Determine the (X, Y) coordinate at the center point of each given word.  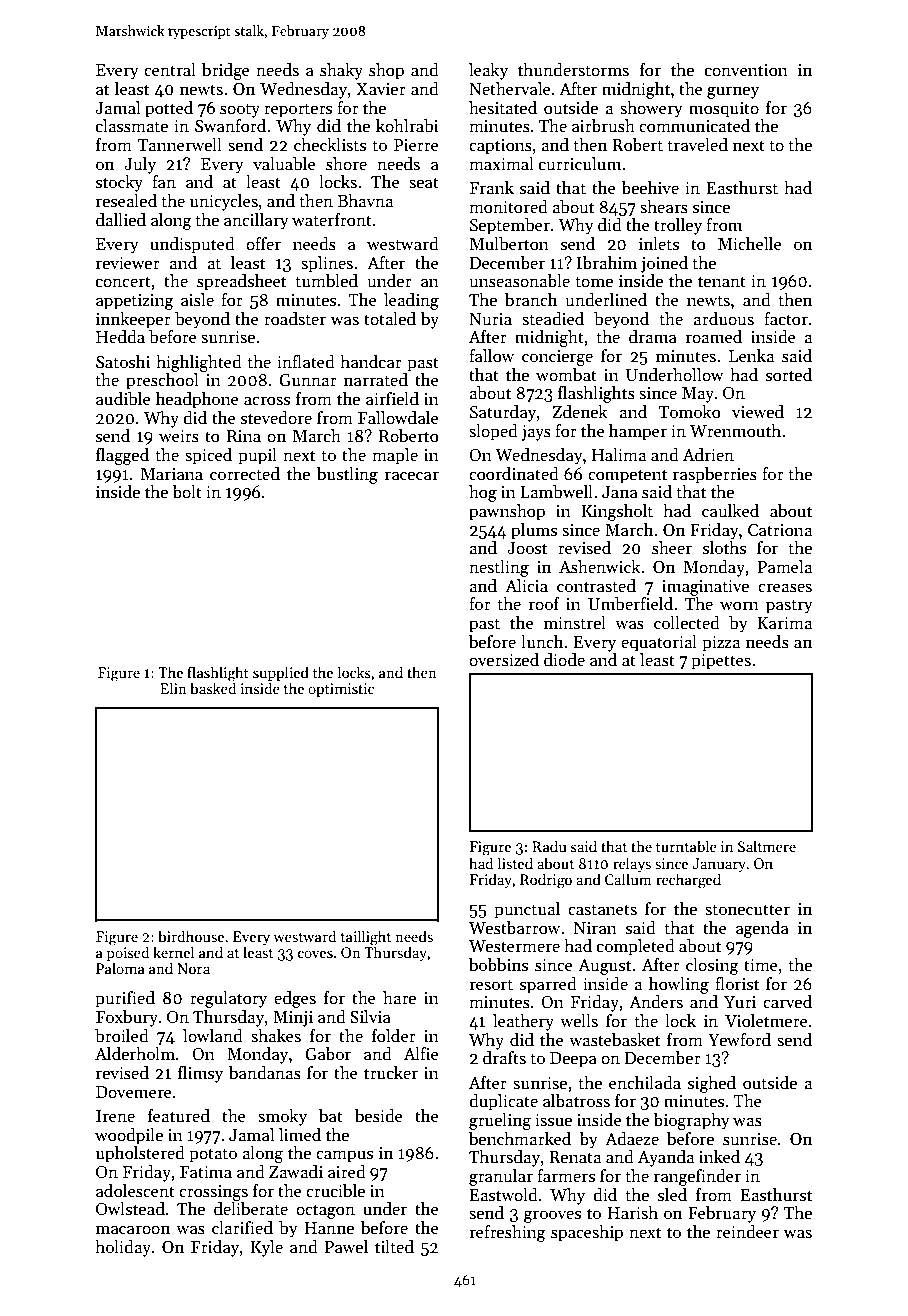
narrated (376, 380)
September (510, 226)
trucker (391, 1073)
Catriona (780, 530)
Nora (193, 968)
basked (213, 688)
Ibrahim (607, 263)
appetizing (135, 302)
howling (679, 985)
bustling (347, 475)
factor (786, 319)
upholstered (140, 1154)
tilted (394, 1247)
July (140, 165)
